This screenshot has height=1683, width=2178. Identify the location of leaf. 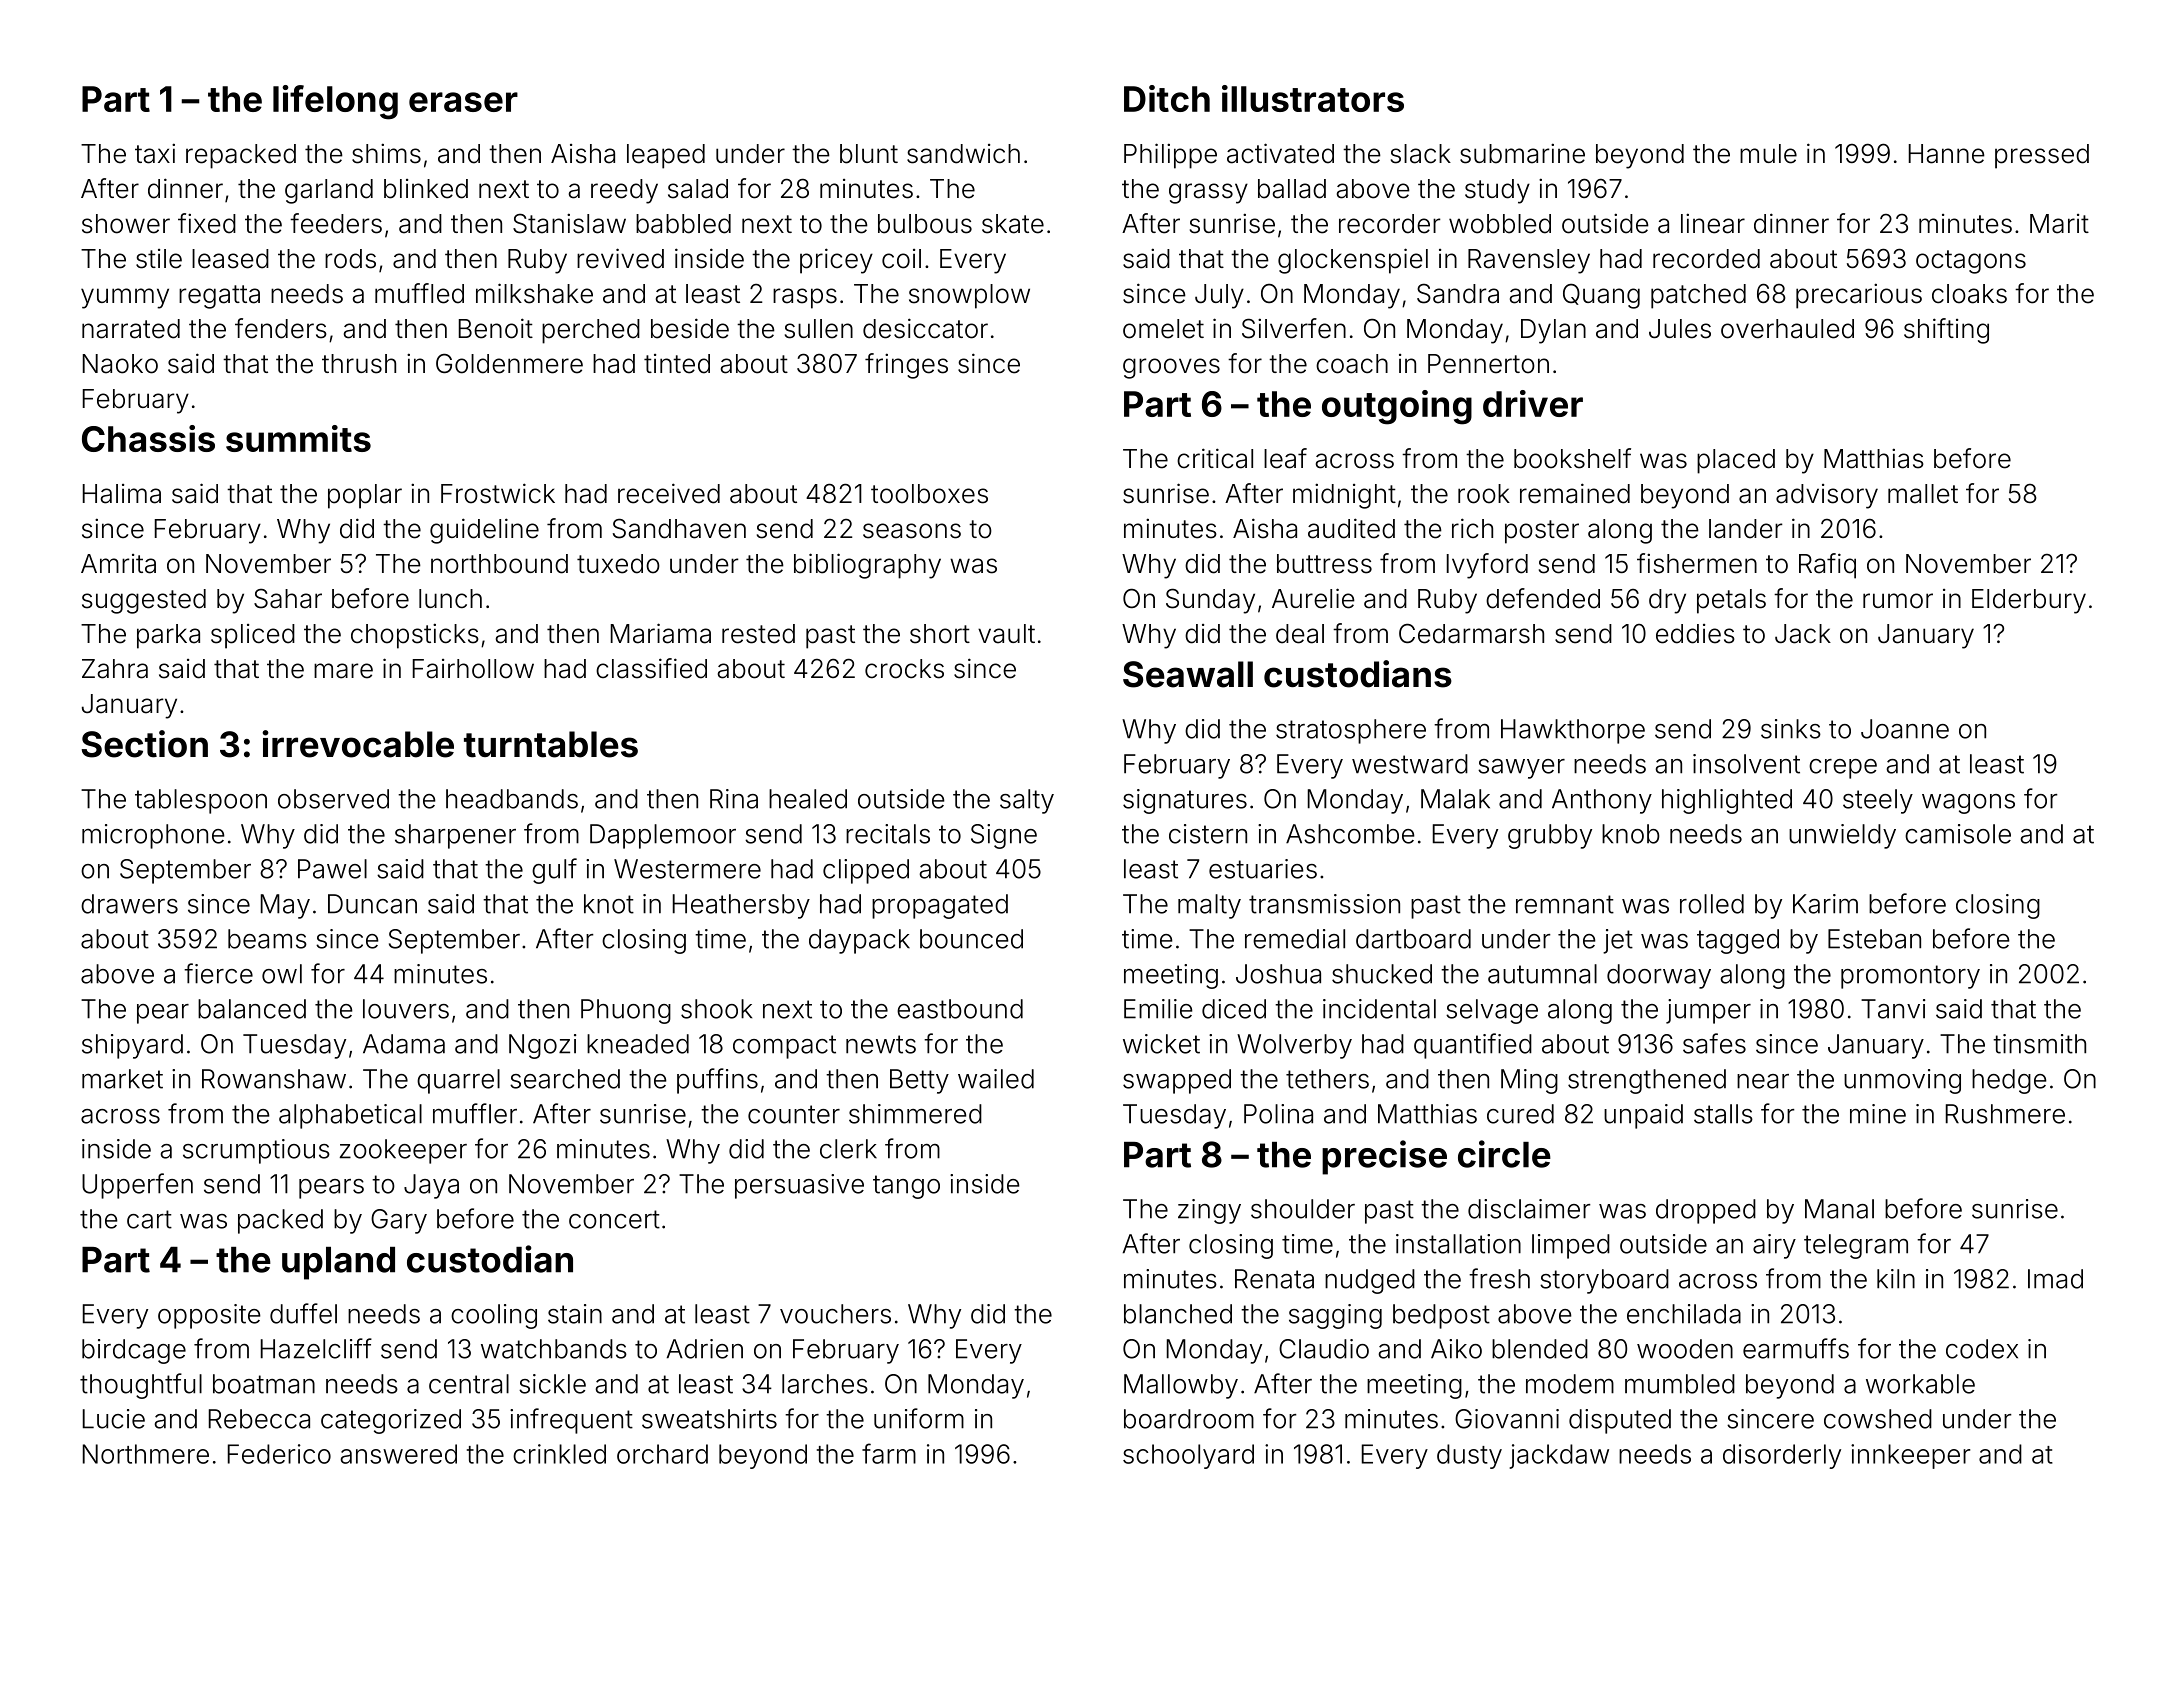
(1285, 458).
